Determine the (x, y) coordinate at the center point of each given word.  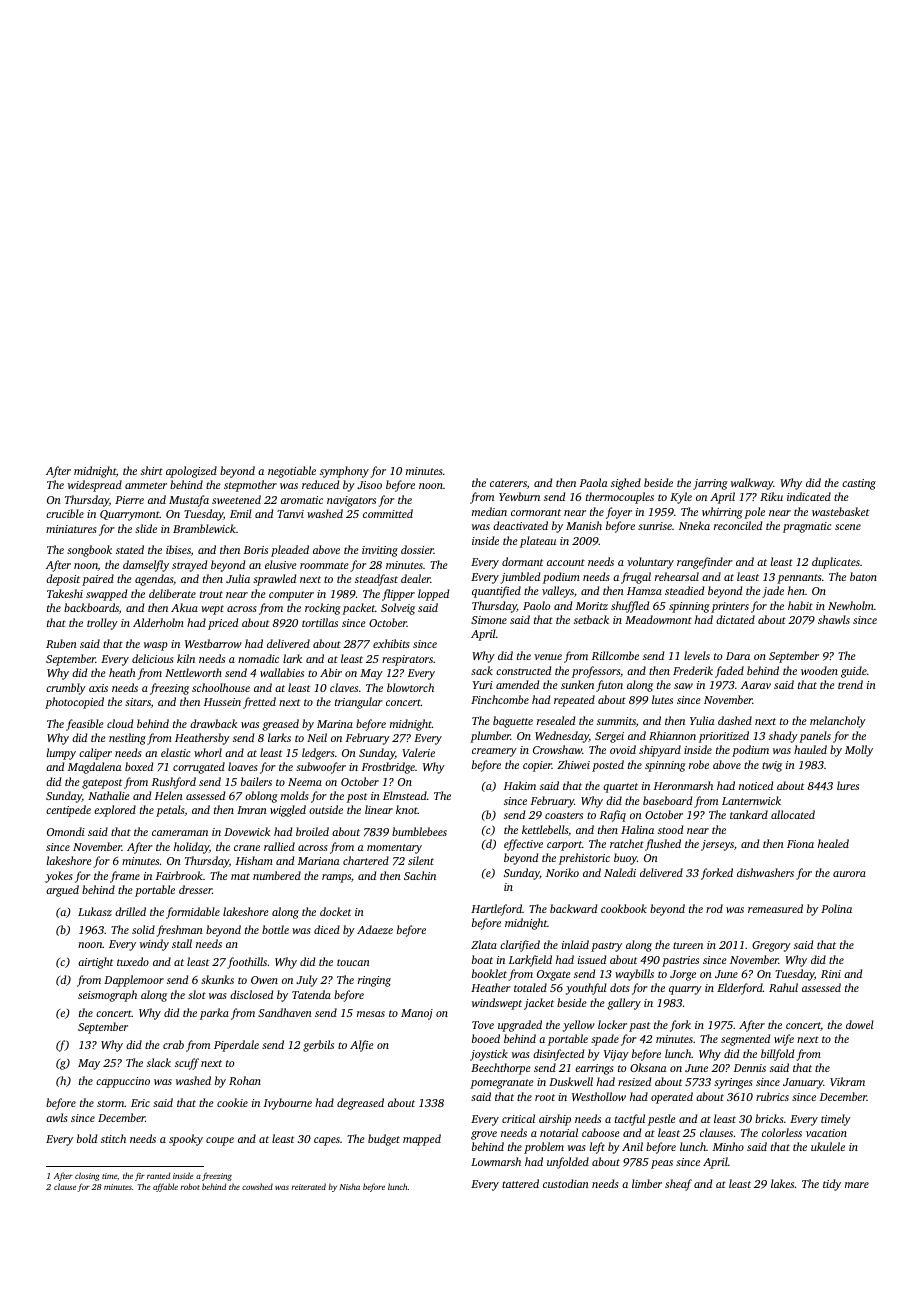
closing (87, 1176)
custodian (566, 1183)
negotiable (292, 472)
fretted (259, 703)
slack (159, 1062)
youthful (586, 989)
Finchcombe (500, 699)
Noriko (562, 872)
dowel (860, 1024)
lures (848, 785)
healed (833, 843)
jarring (710, 484)
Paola (593, 482)
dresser (195, 889)
